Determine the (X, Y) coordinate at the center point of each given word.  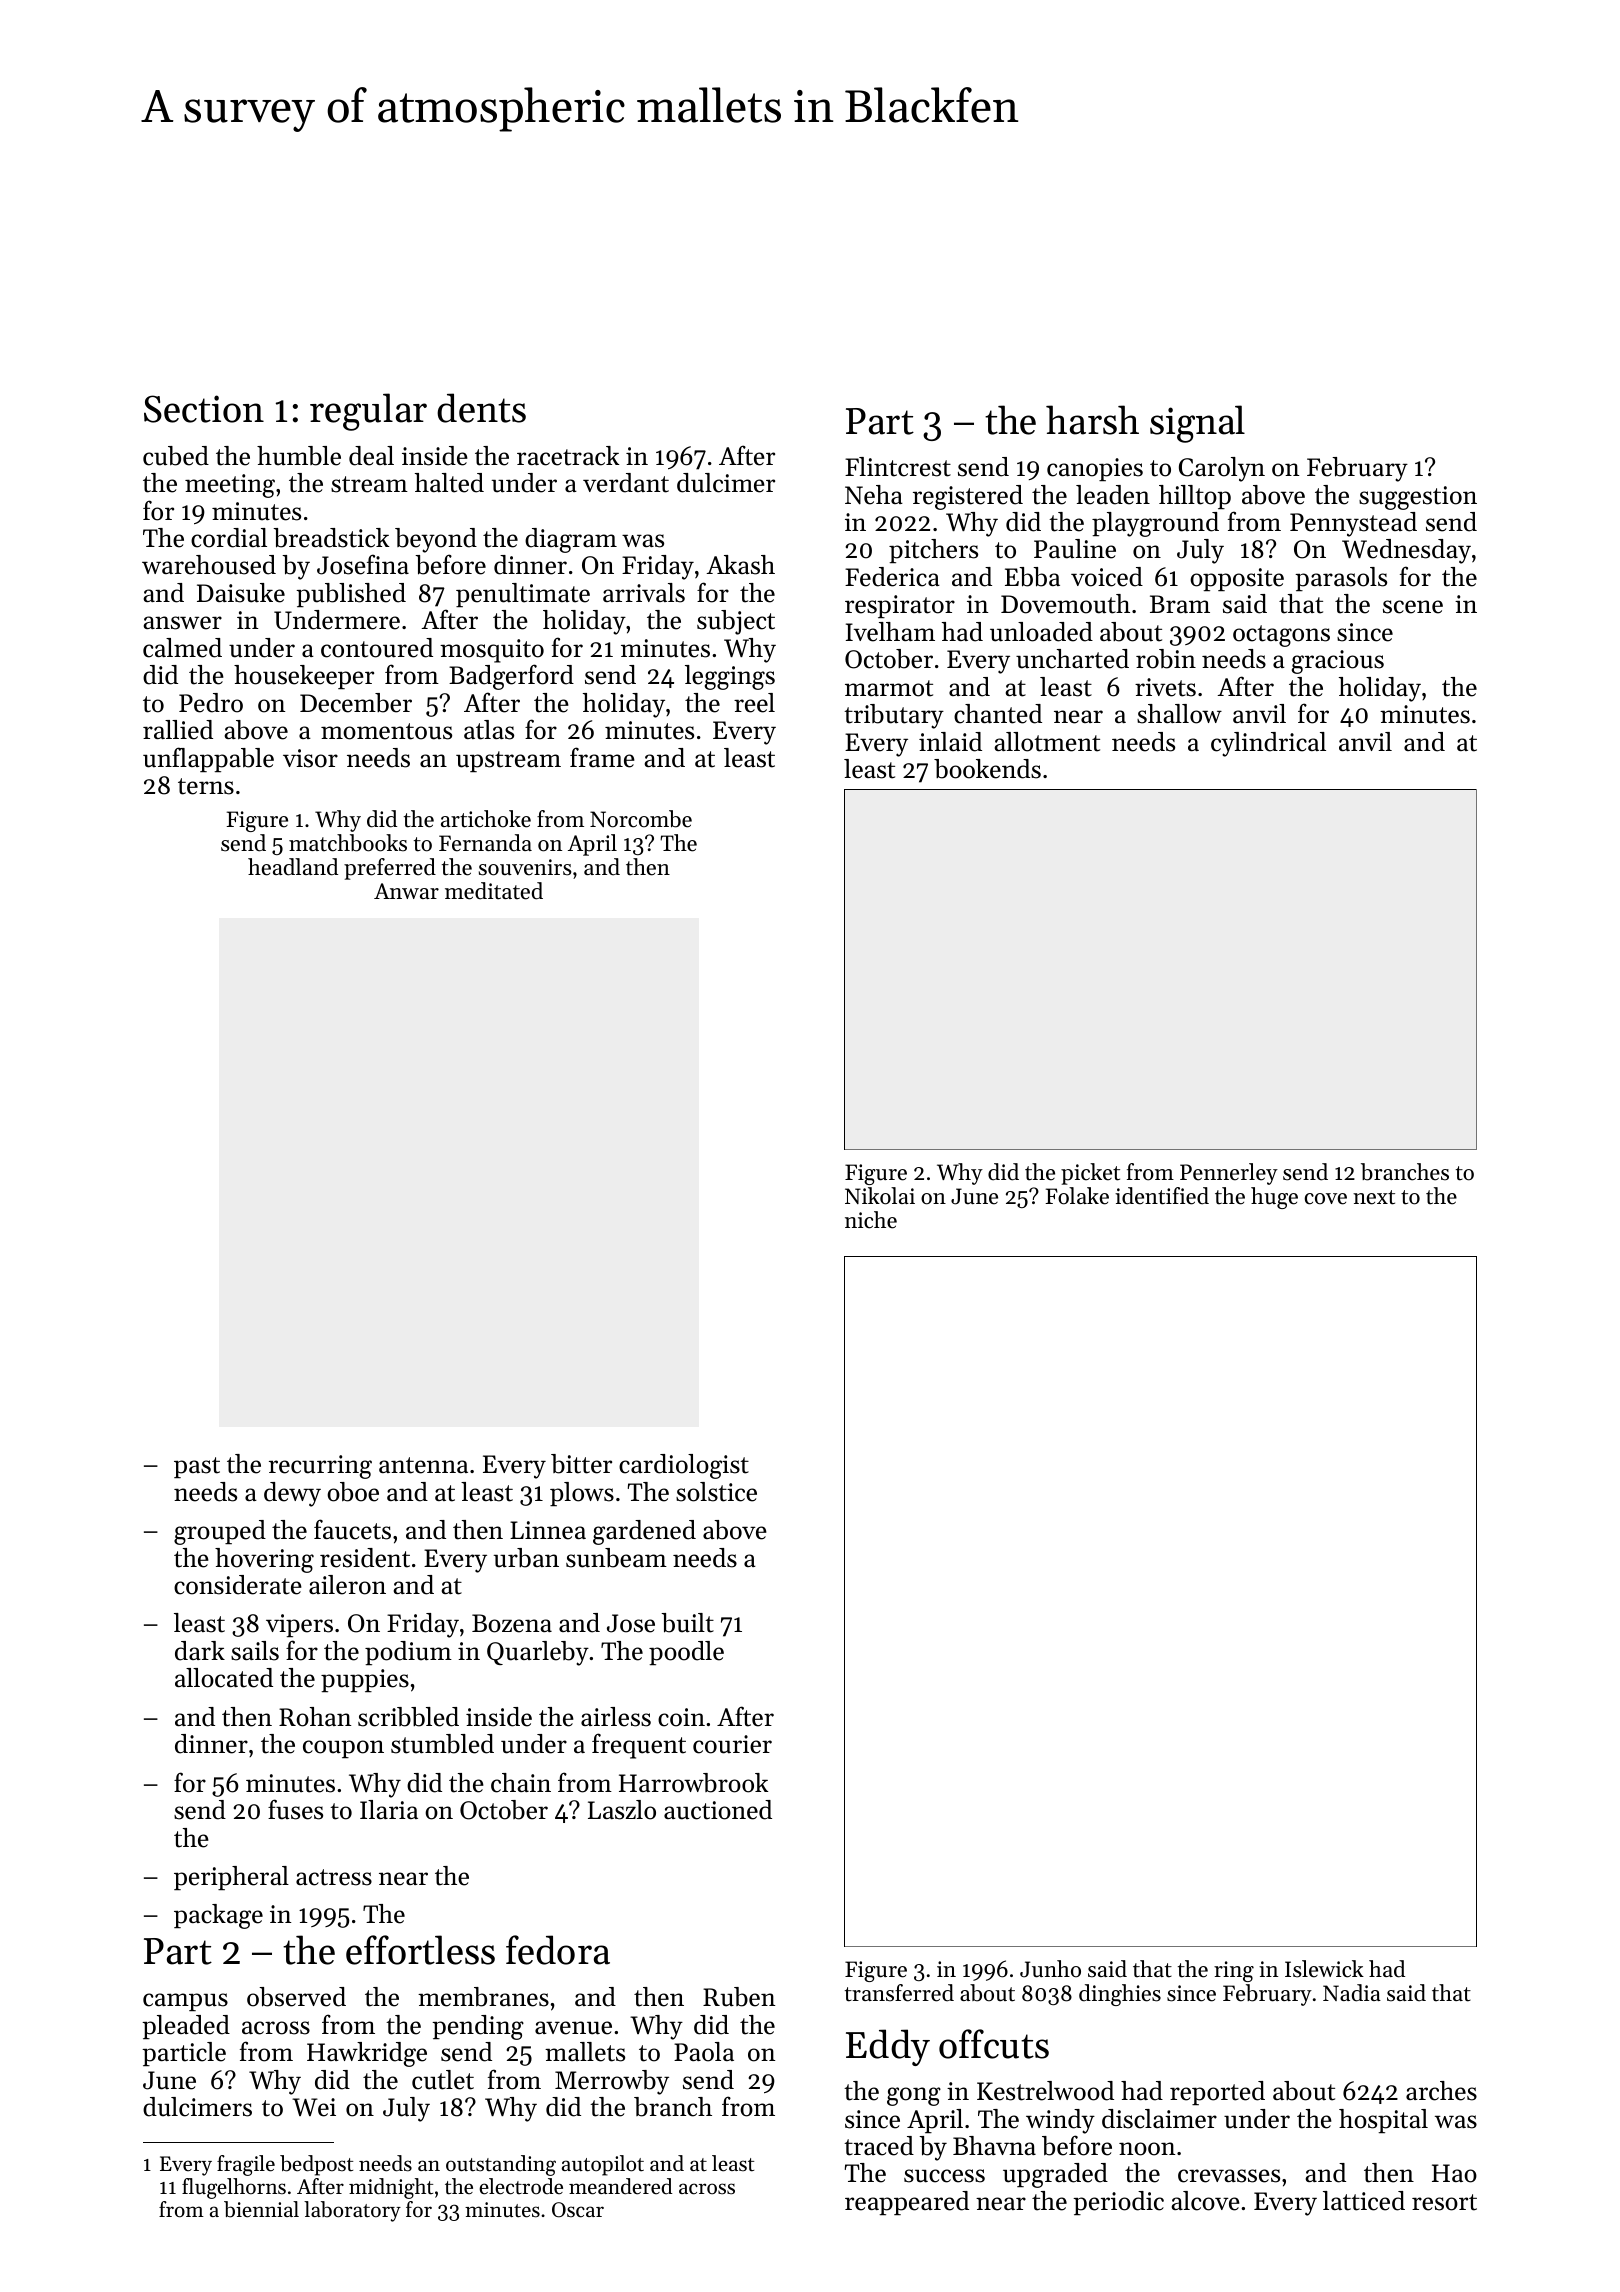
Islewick (1324, 1969)
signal (1197, 424)
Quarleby (538, 1653)
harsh (1092, 420)
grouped (220, 1532)
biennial (261, 2209)
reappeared (907, 2203)
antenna (423, 1465)
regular (368, 412)
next (1374, 1197)
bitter (581, 1464)
